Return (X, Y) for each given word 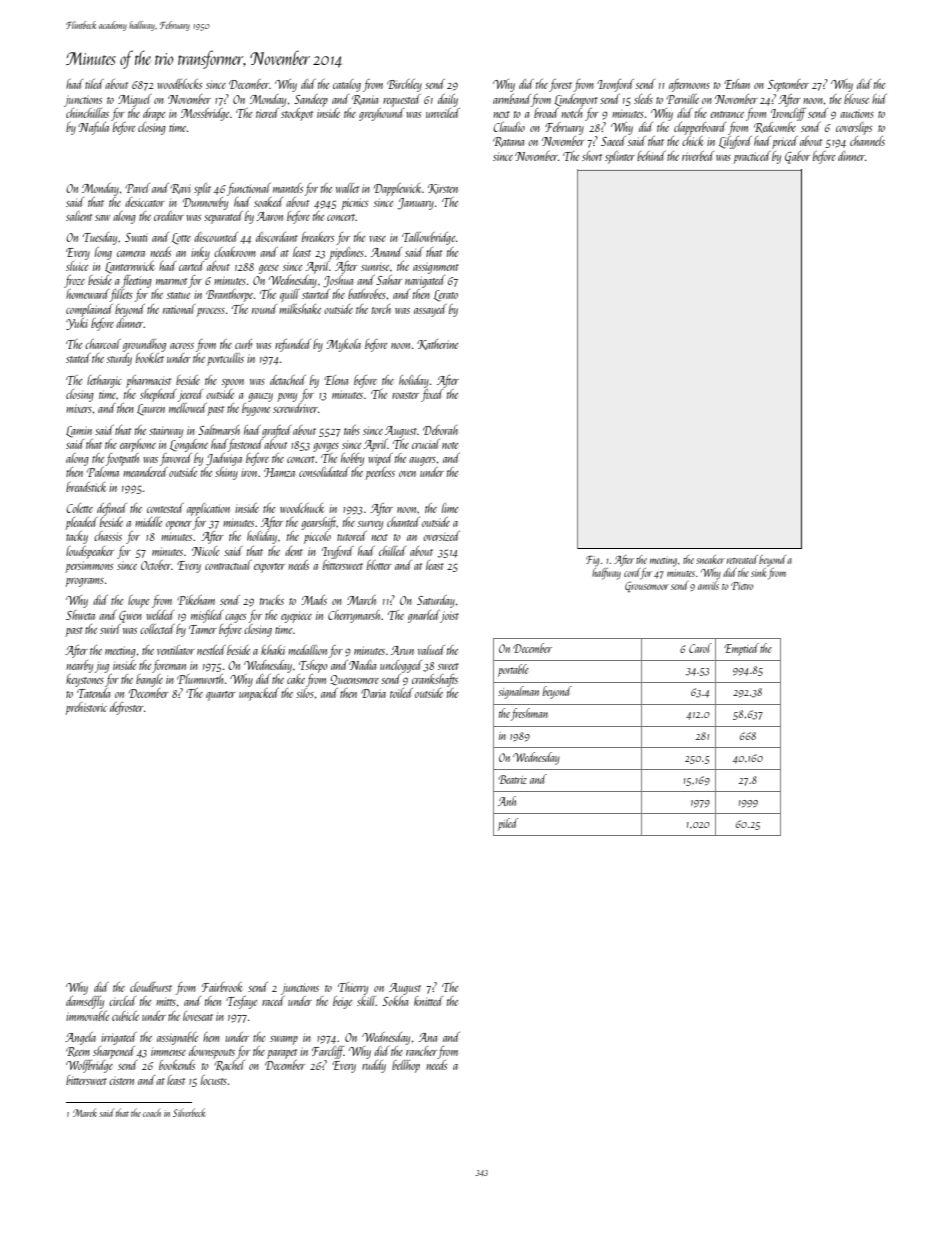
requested (402, 100)
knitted (428, 1001)
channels (867, 141)
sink (758, 572)
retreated (742, 559)
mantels (288, 188)
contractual (228, 565)
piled (508, 824)
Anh (507, 801)
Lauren (151, 410)
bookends (177, 1065)
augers (422, 461)
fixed (432, 395)
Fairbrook (222, 987)
